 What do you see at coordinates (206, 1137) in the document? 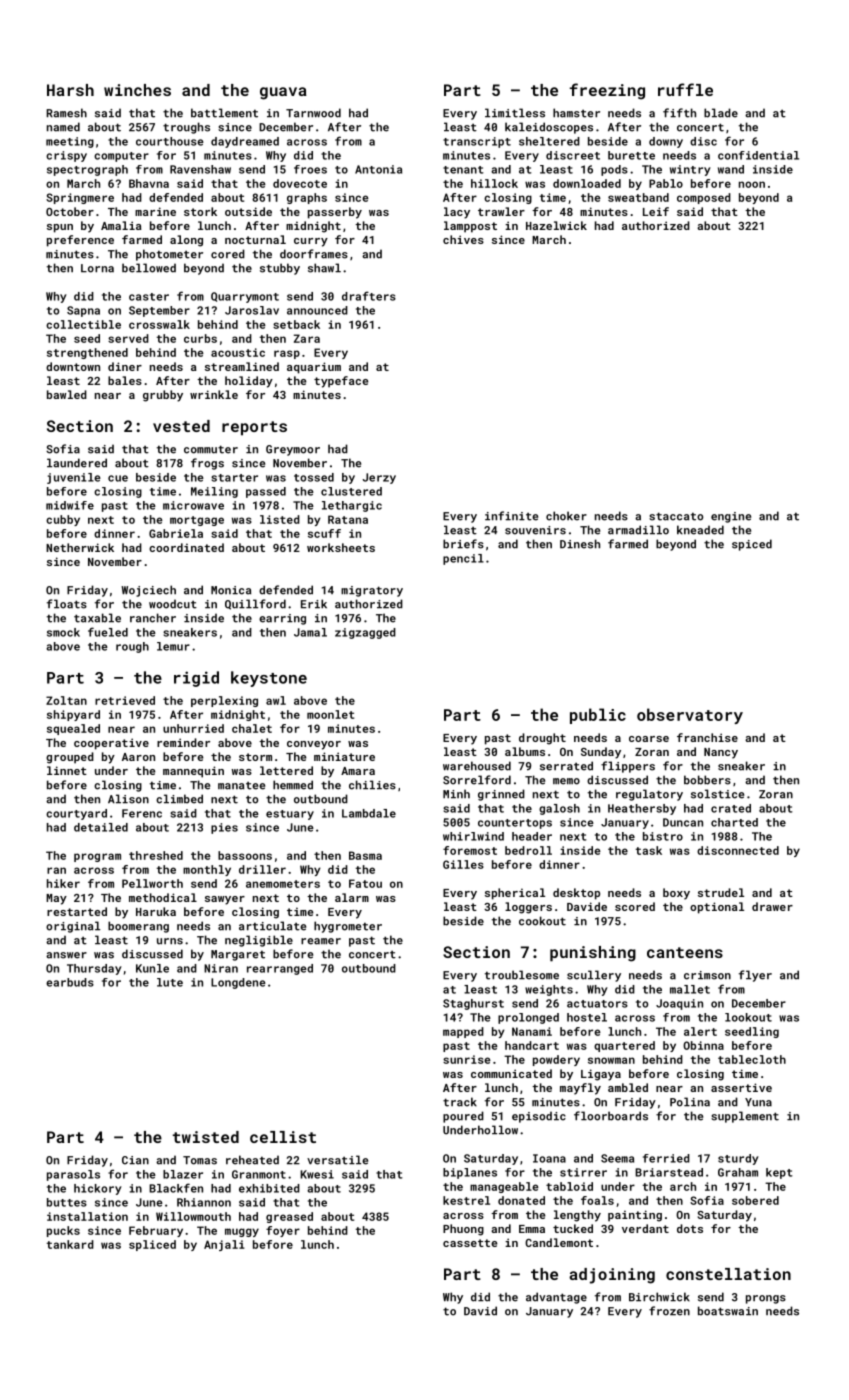
I see `twisted` at bounding box center [206, 1137].
